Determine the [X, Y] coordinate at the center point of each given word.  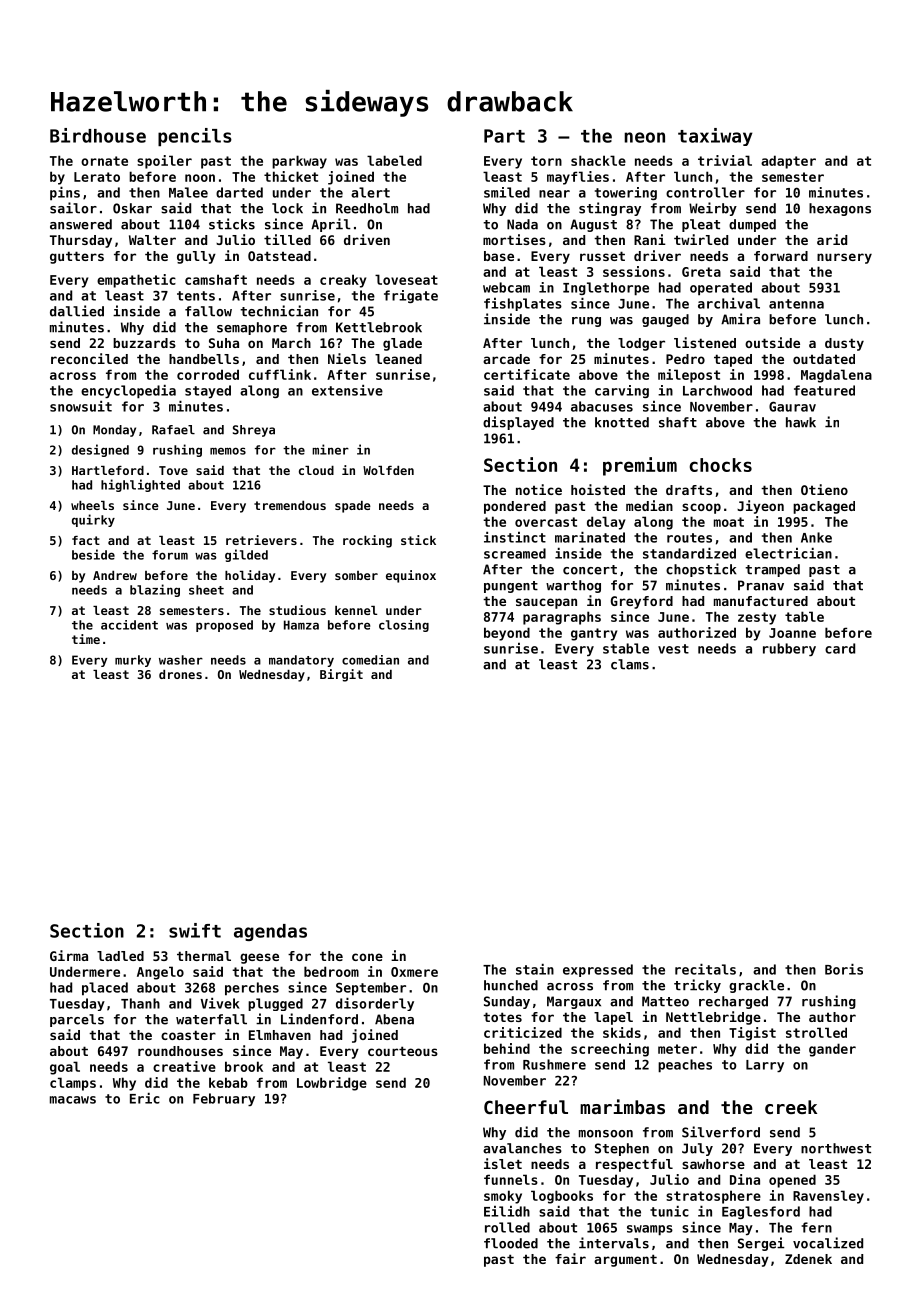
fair [570, 1258]
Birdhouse [98, 135]
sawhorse [713, 1164]
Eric [145, 1098]
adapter [788, 162]
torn [546, 161]
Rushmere [554, 1064]
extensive [347, 390]
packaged [824, 507]
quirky [93, 520]
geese [259, 958]
